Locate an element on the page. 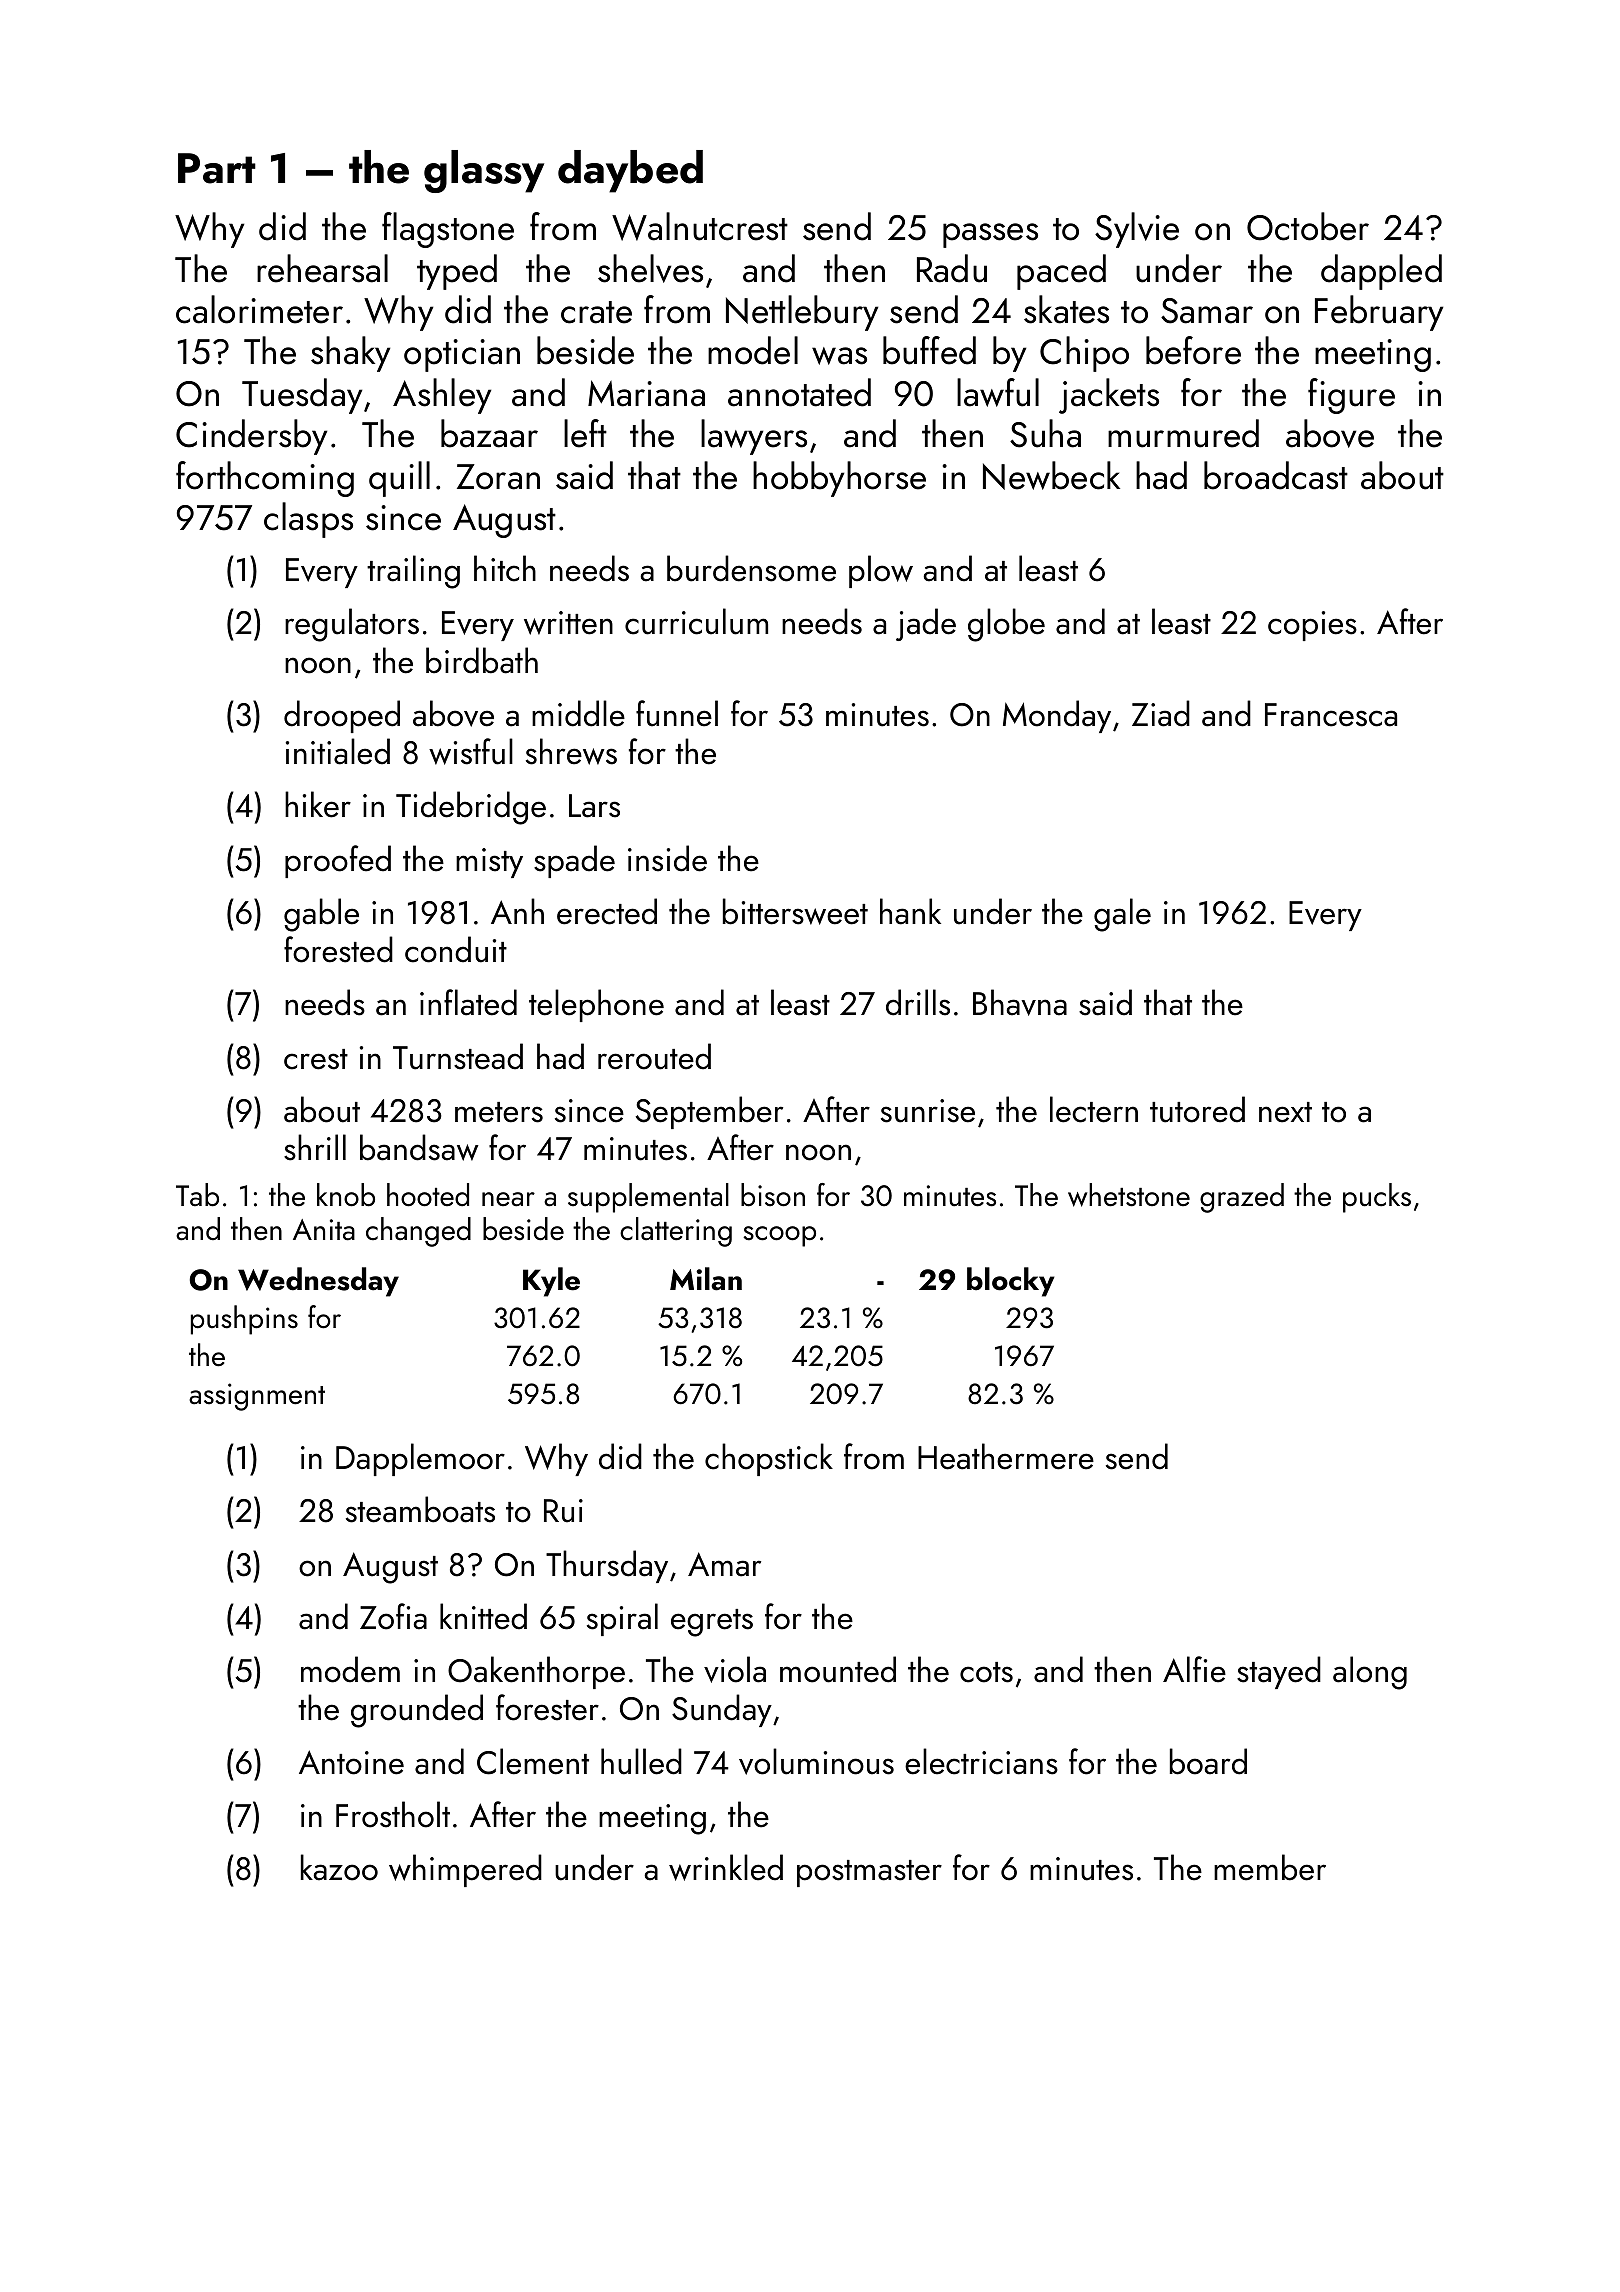 Image resolution: width=1620 pixels, height=2292 pixels. Monday is located at coordinates (1057, 716).
